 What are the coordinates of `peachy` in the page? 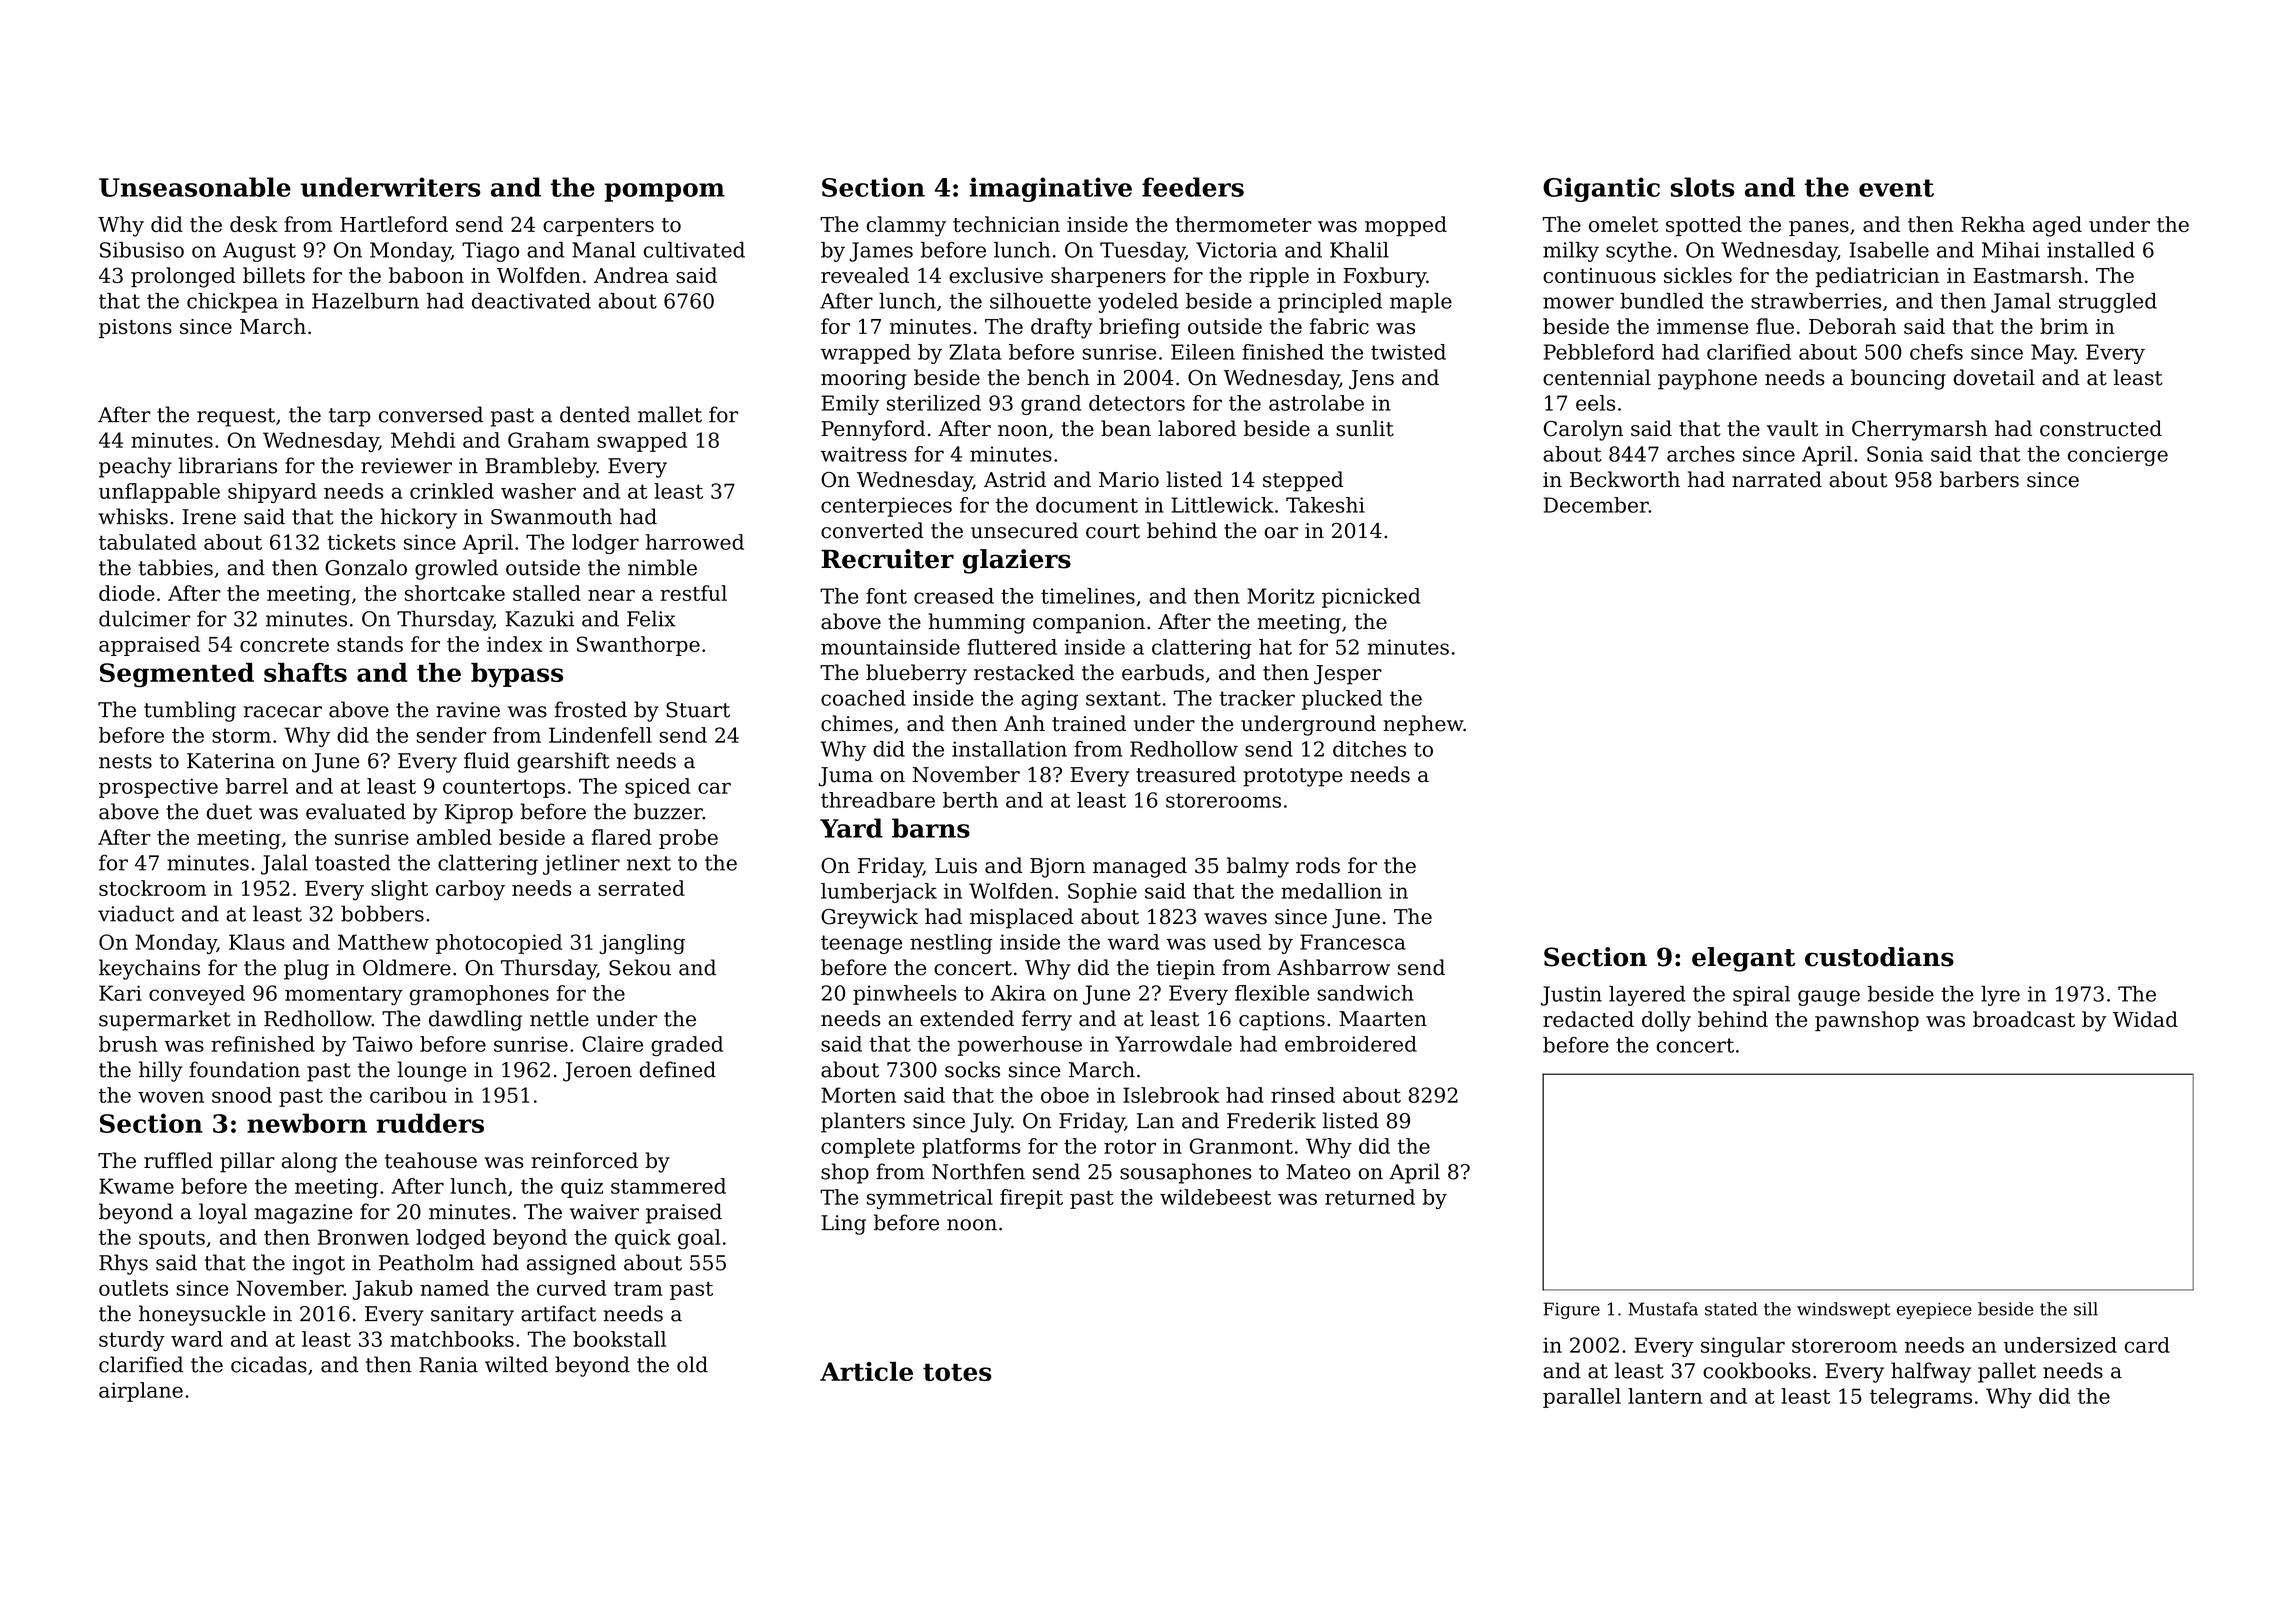 It's located at (135, 467).
